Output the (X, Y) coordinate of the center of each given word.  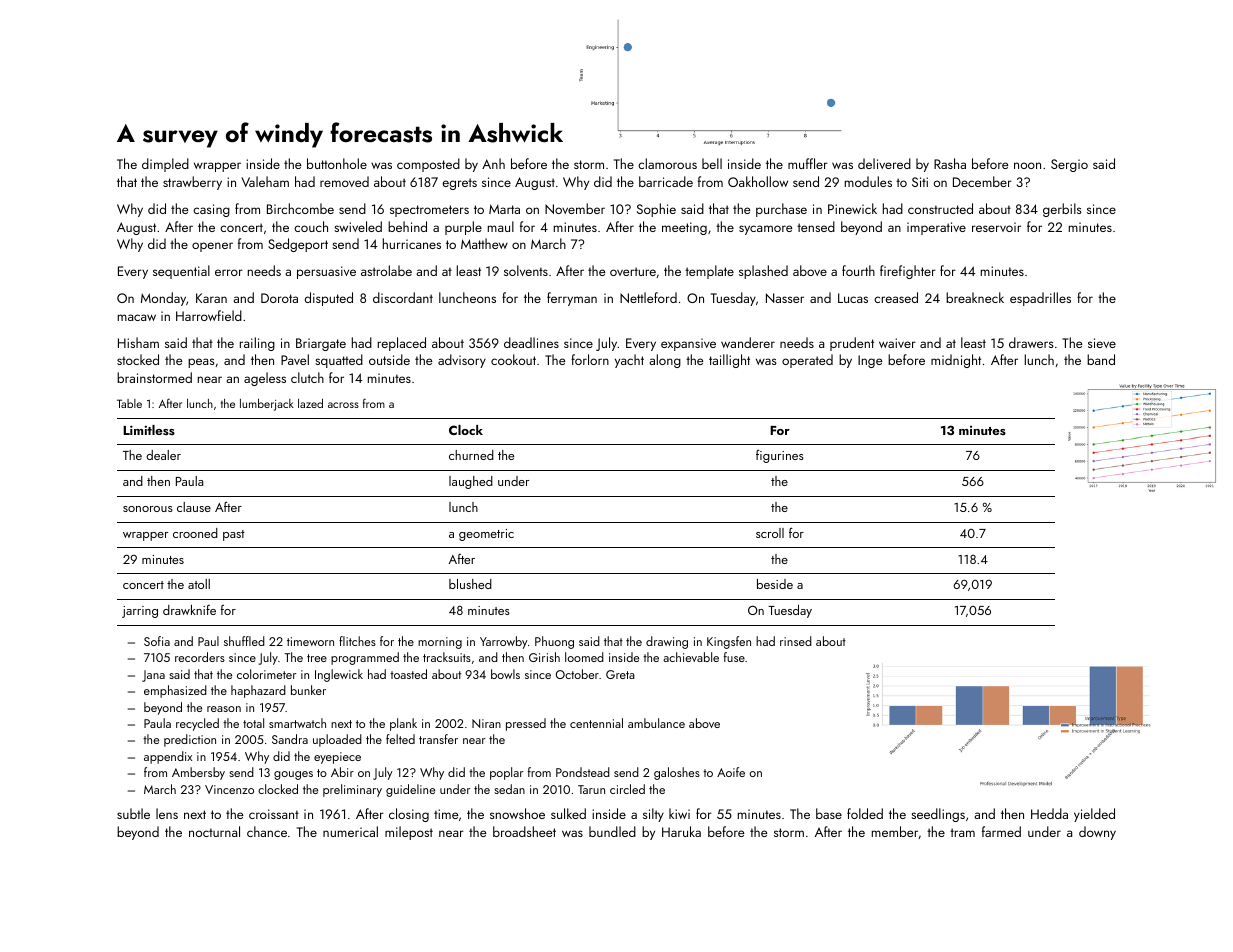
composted (428, 165)
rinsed (796, 641)
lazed (310, 403)
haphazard (258, 691)
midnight (956, 361)
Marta (504, 209)
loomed (584, 657)
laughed (471, 482)
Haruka (681, 831)
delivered (884, 163)
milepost (409, 833)
